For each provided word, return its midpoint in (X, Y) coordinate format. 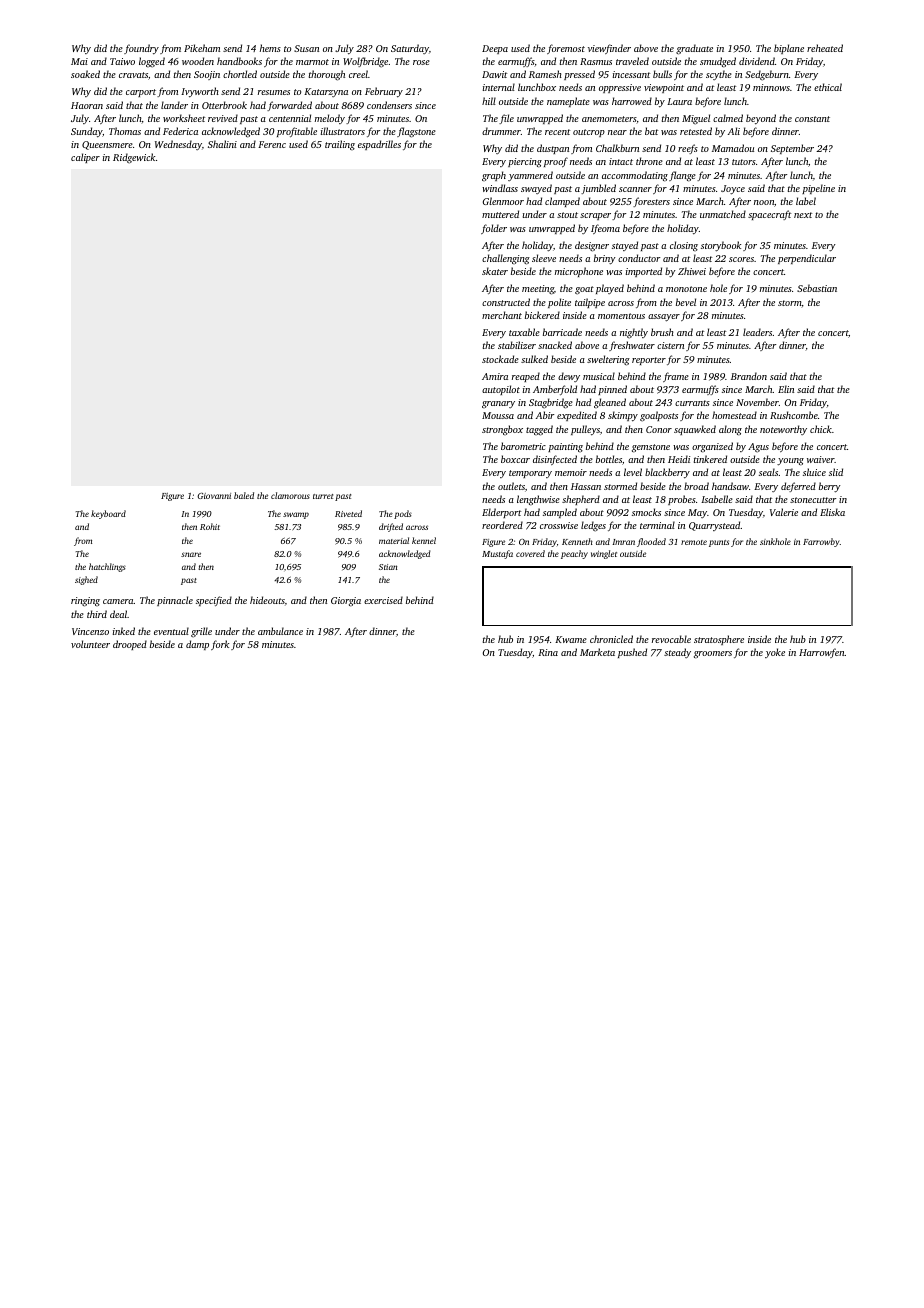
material (394, 540)
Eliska (832, 512)
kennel (424, 540)
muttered (500, 214)
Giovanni (214, 496)
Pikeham (202, 48)
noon (764, 202)
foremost (566, 49)
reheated (825, 48)
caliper (85, 158)
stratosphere (719, 640)
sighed (86, 580)
